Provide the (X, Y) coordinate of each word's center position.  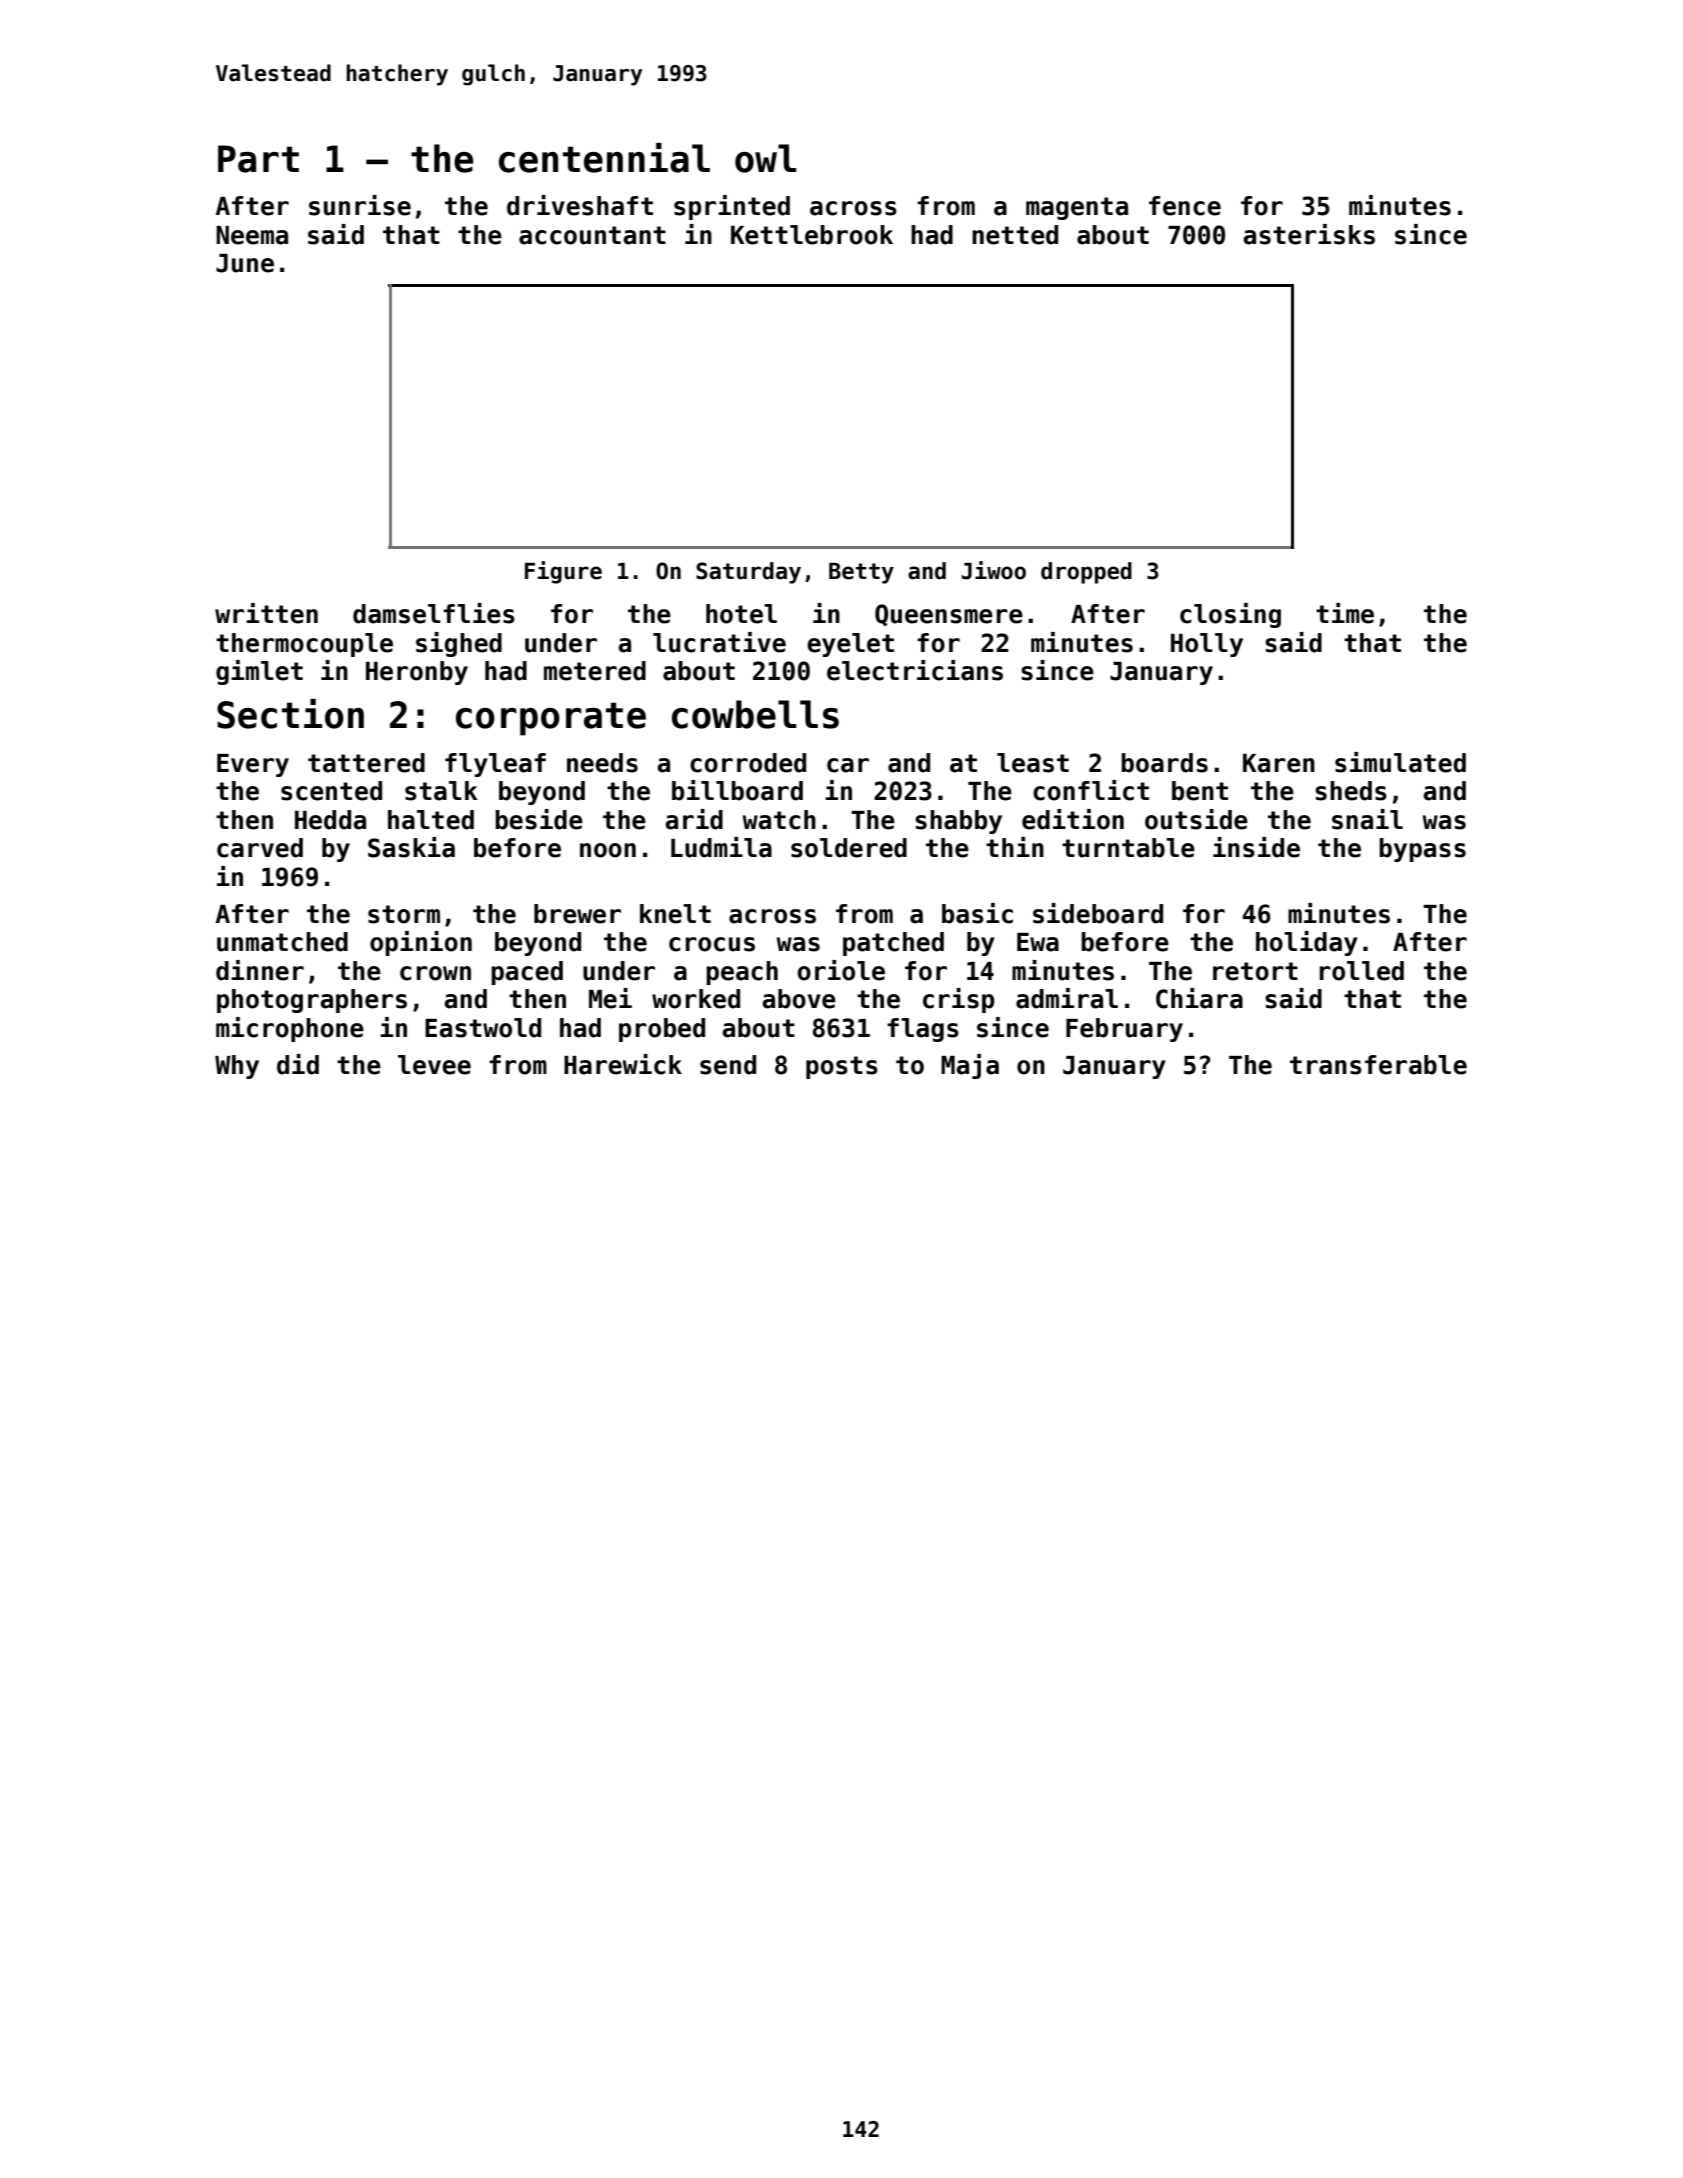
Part (258, 159)
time (1345, 613)
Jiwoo (993, 570)
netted (1015, 235)
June (245, 263)
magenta (1077, 208)
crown (435, 973)
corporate (551, 719)
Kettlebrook (812, 235)
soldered (849, 848)
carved (260, 848)
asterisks (1309, 234)
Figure (563, 572)
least (1033, 763)
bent (1200, 791)
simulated (1400, 762)
